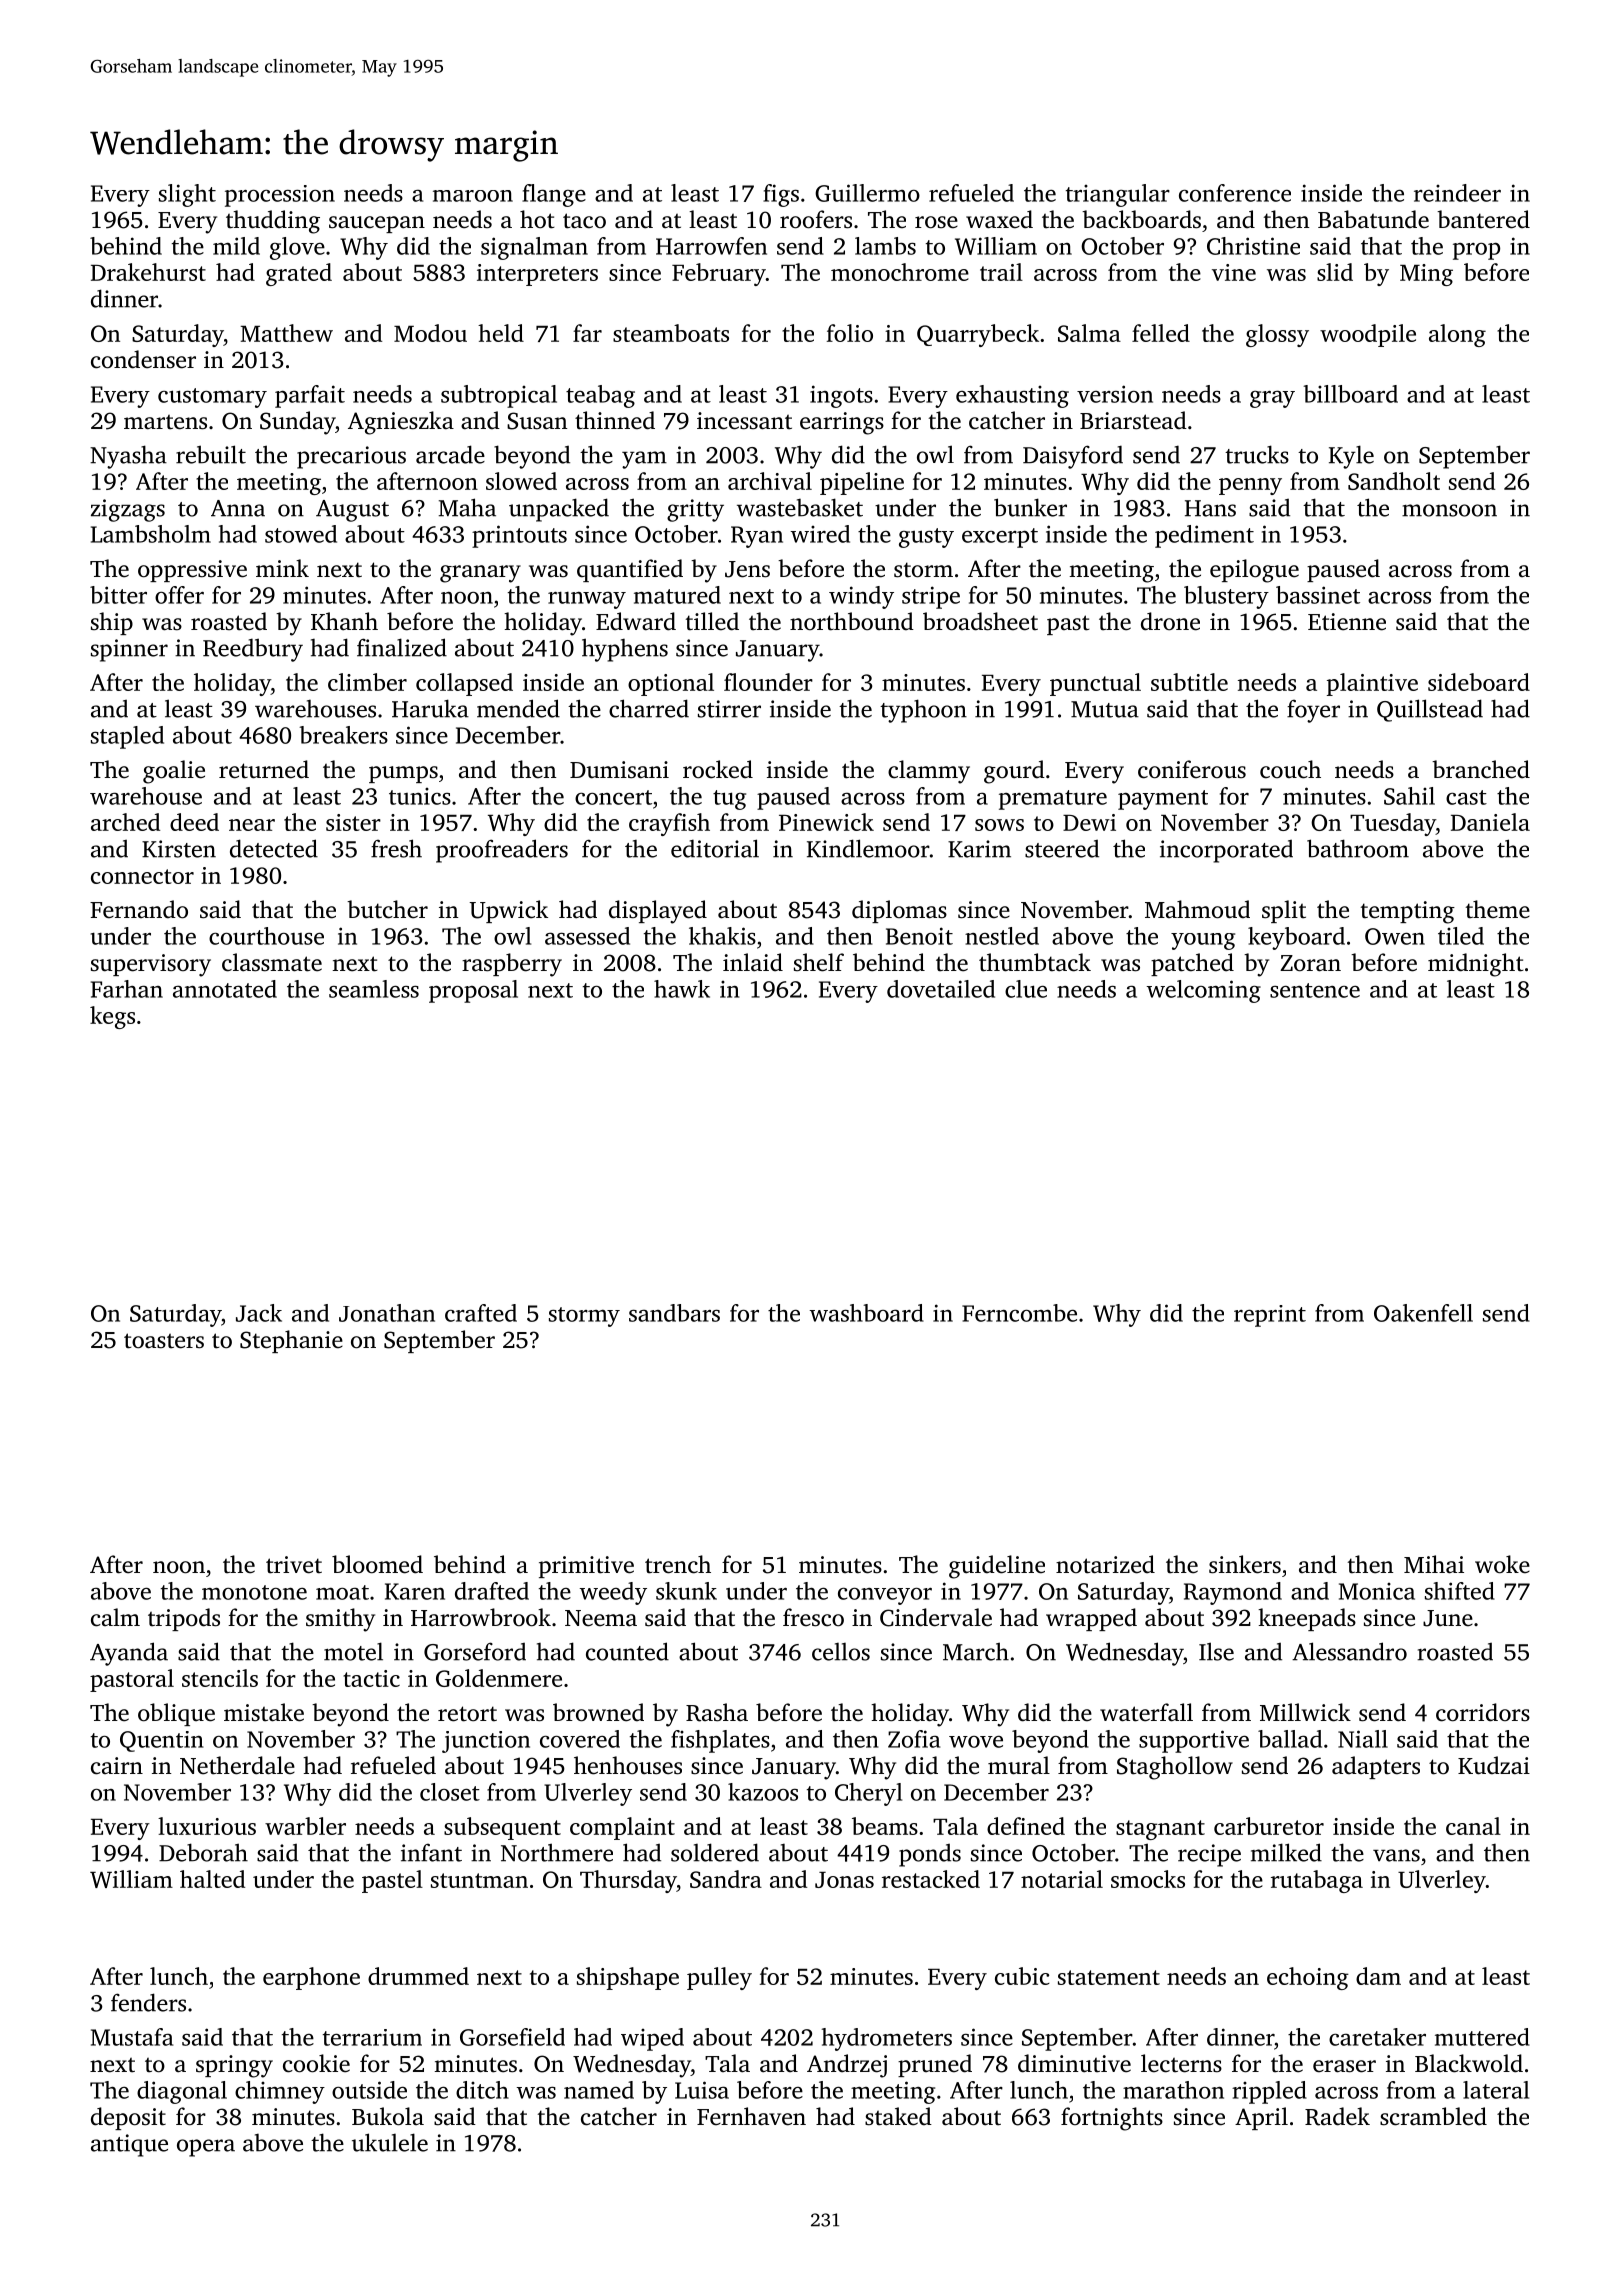 The width and height of the screenshot is (1620, 2292). I want to click on corridors, so click(1483, 1712).
